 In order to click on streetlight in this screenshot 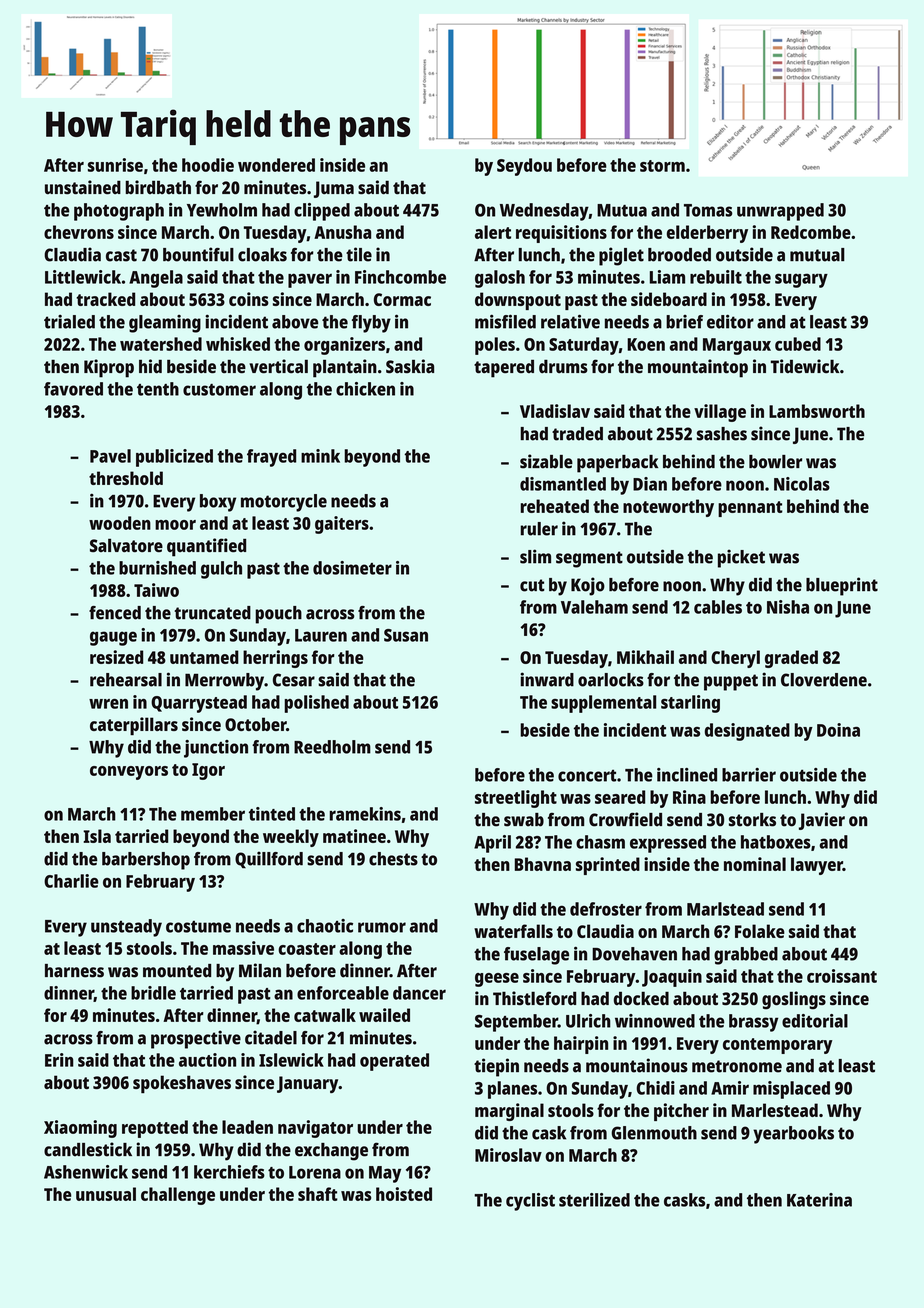, I will do `click(516, 799)`.
